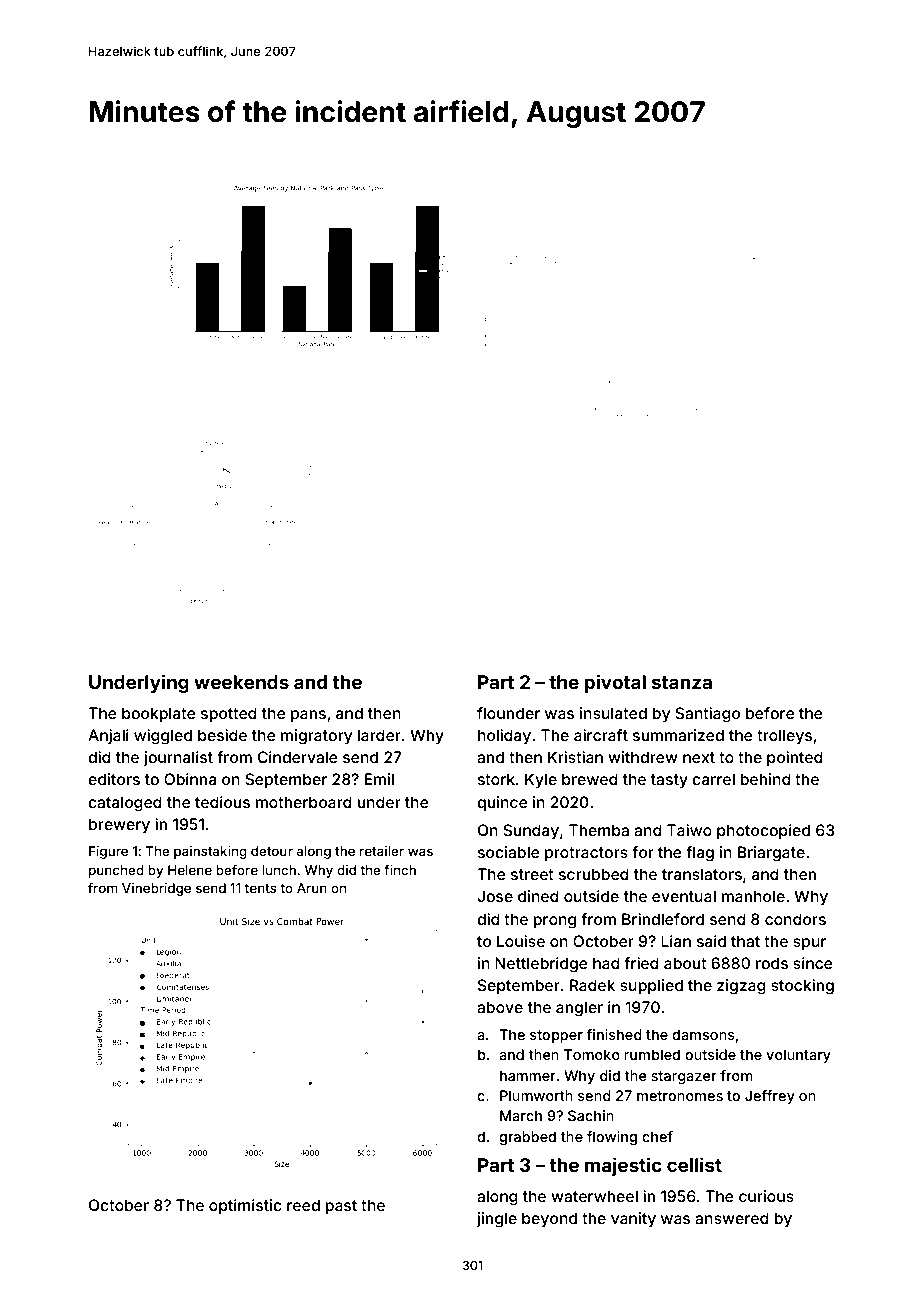 This screenshot has height=1314, width=924. I want to click on scrubbed, so click(594, 874).
